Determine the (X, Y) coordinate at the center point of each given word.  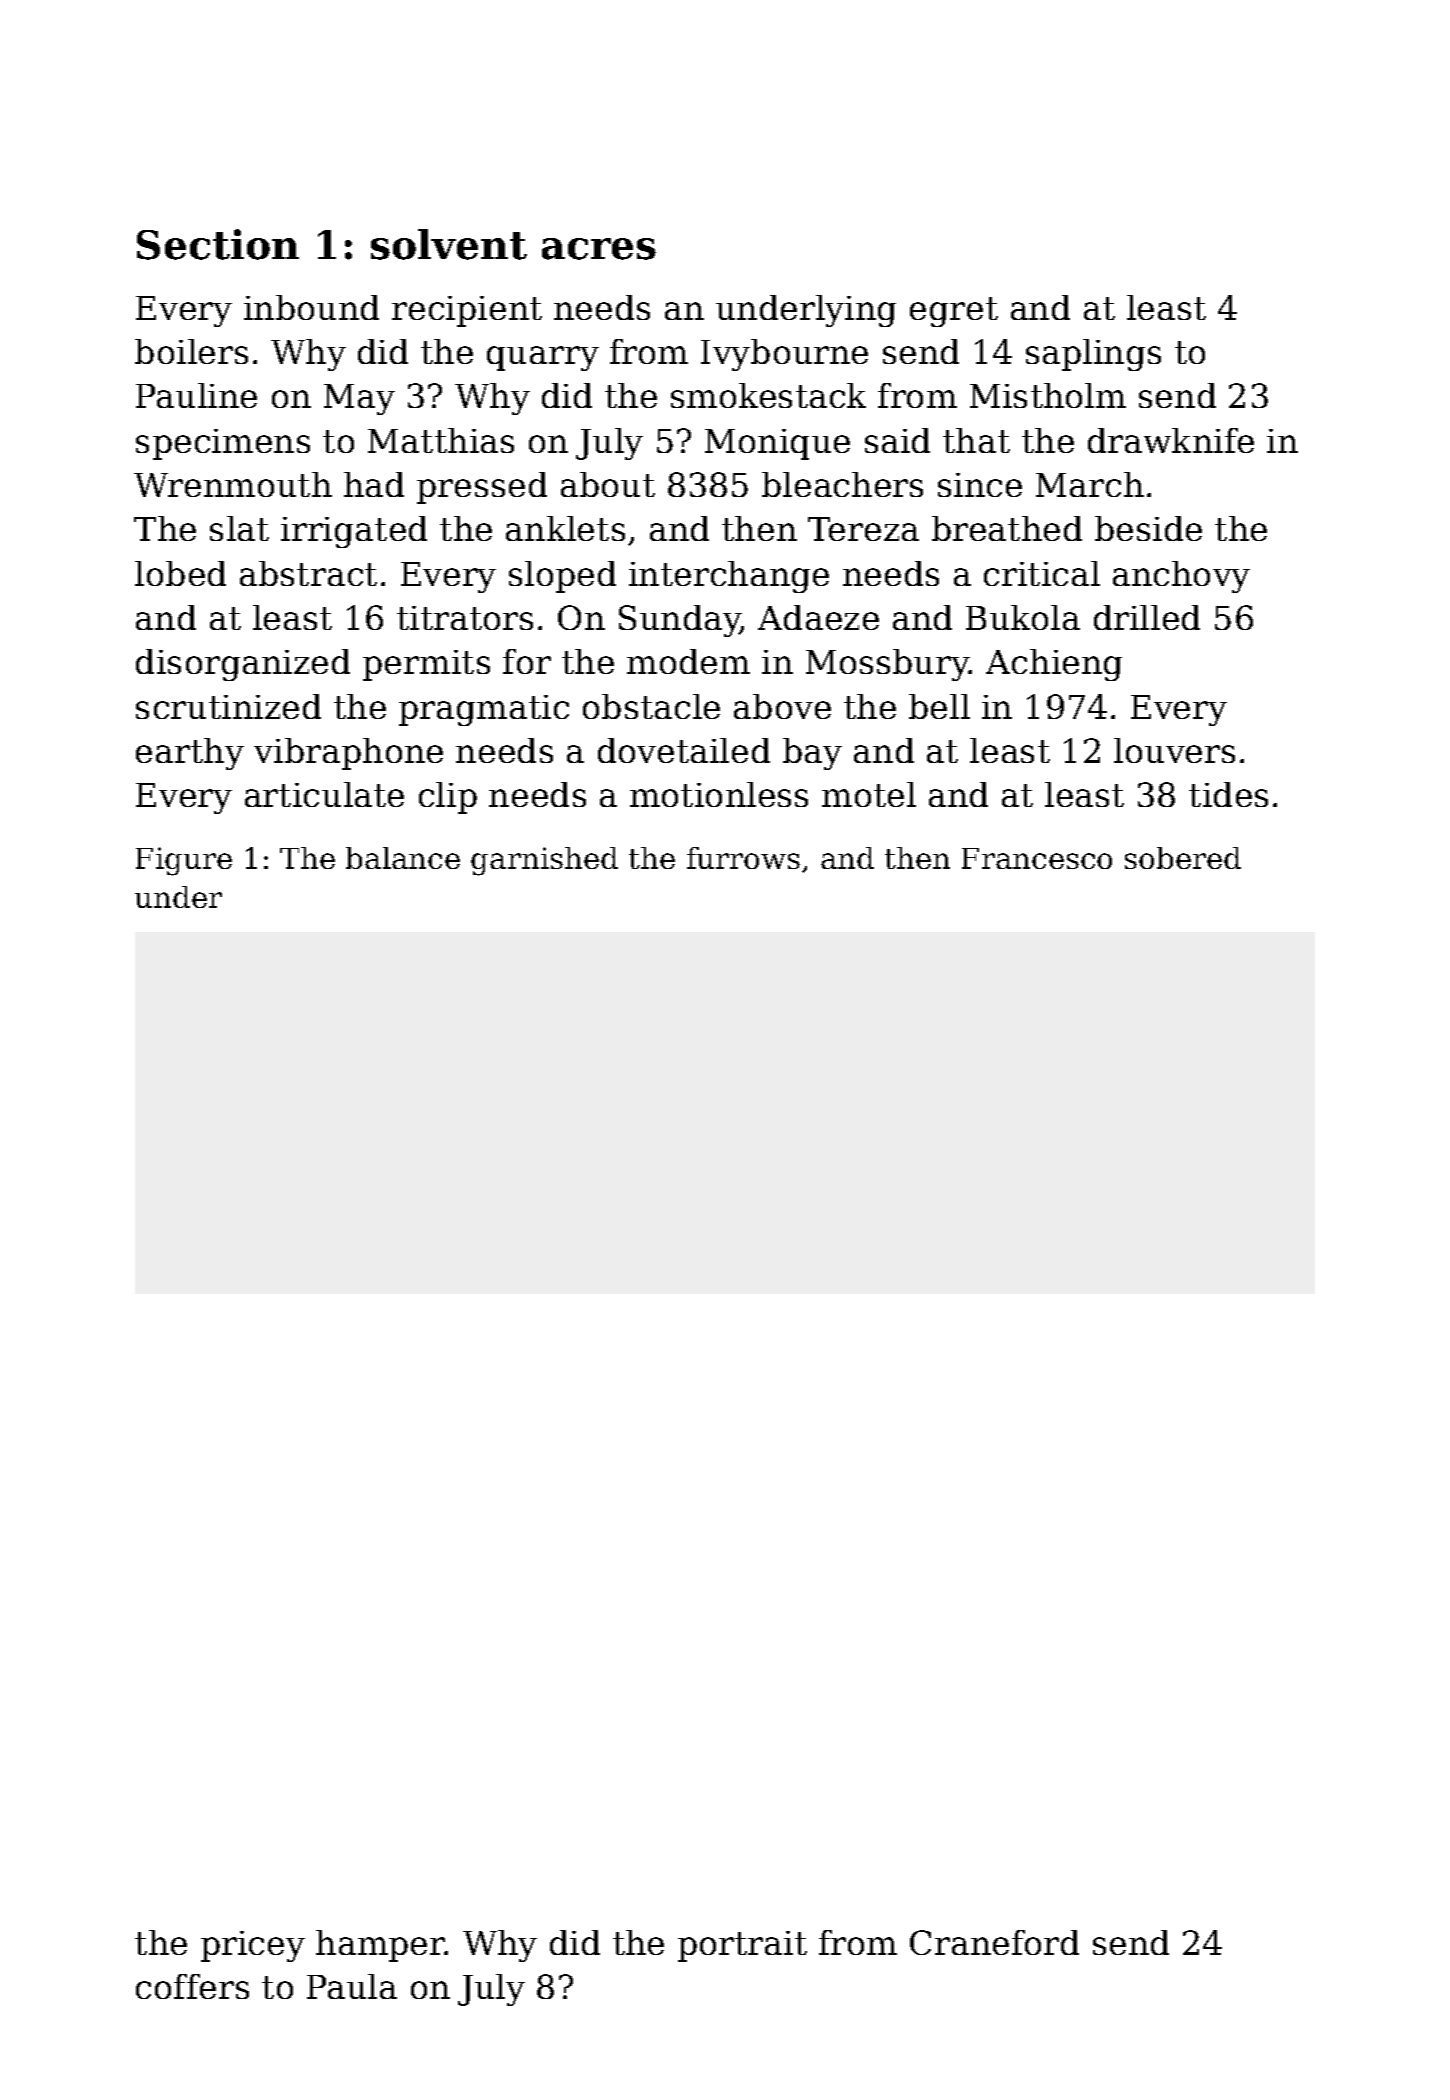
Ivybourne (784, 355)
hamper (380, 1946)
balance (403, 858)
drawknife (1171, 440)
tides (1228, 794)
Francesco (1037, 858)
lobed (180, 573)
